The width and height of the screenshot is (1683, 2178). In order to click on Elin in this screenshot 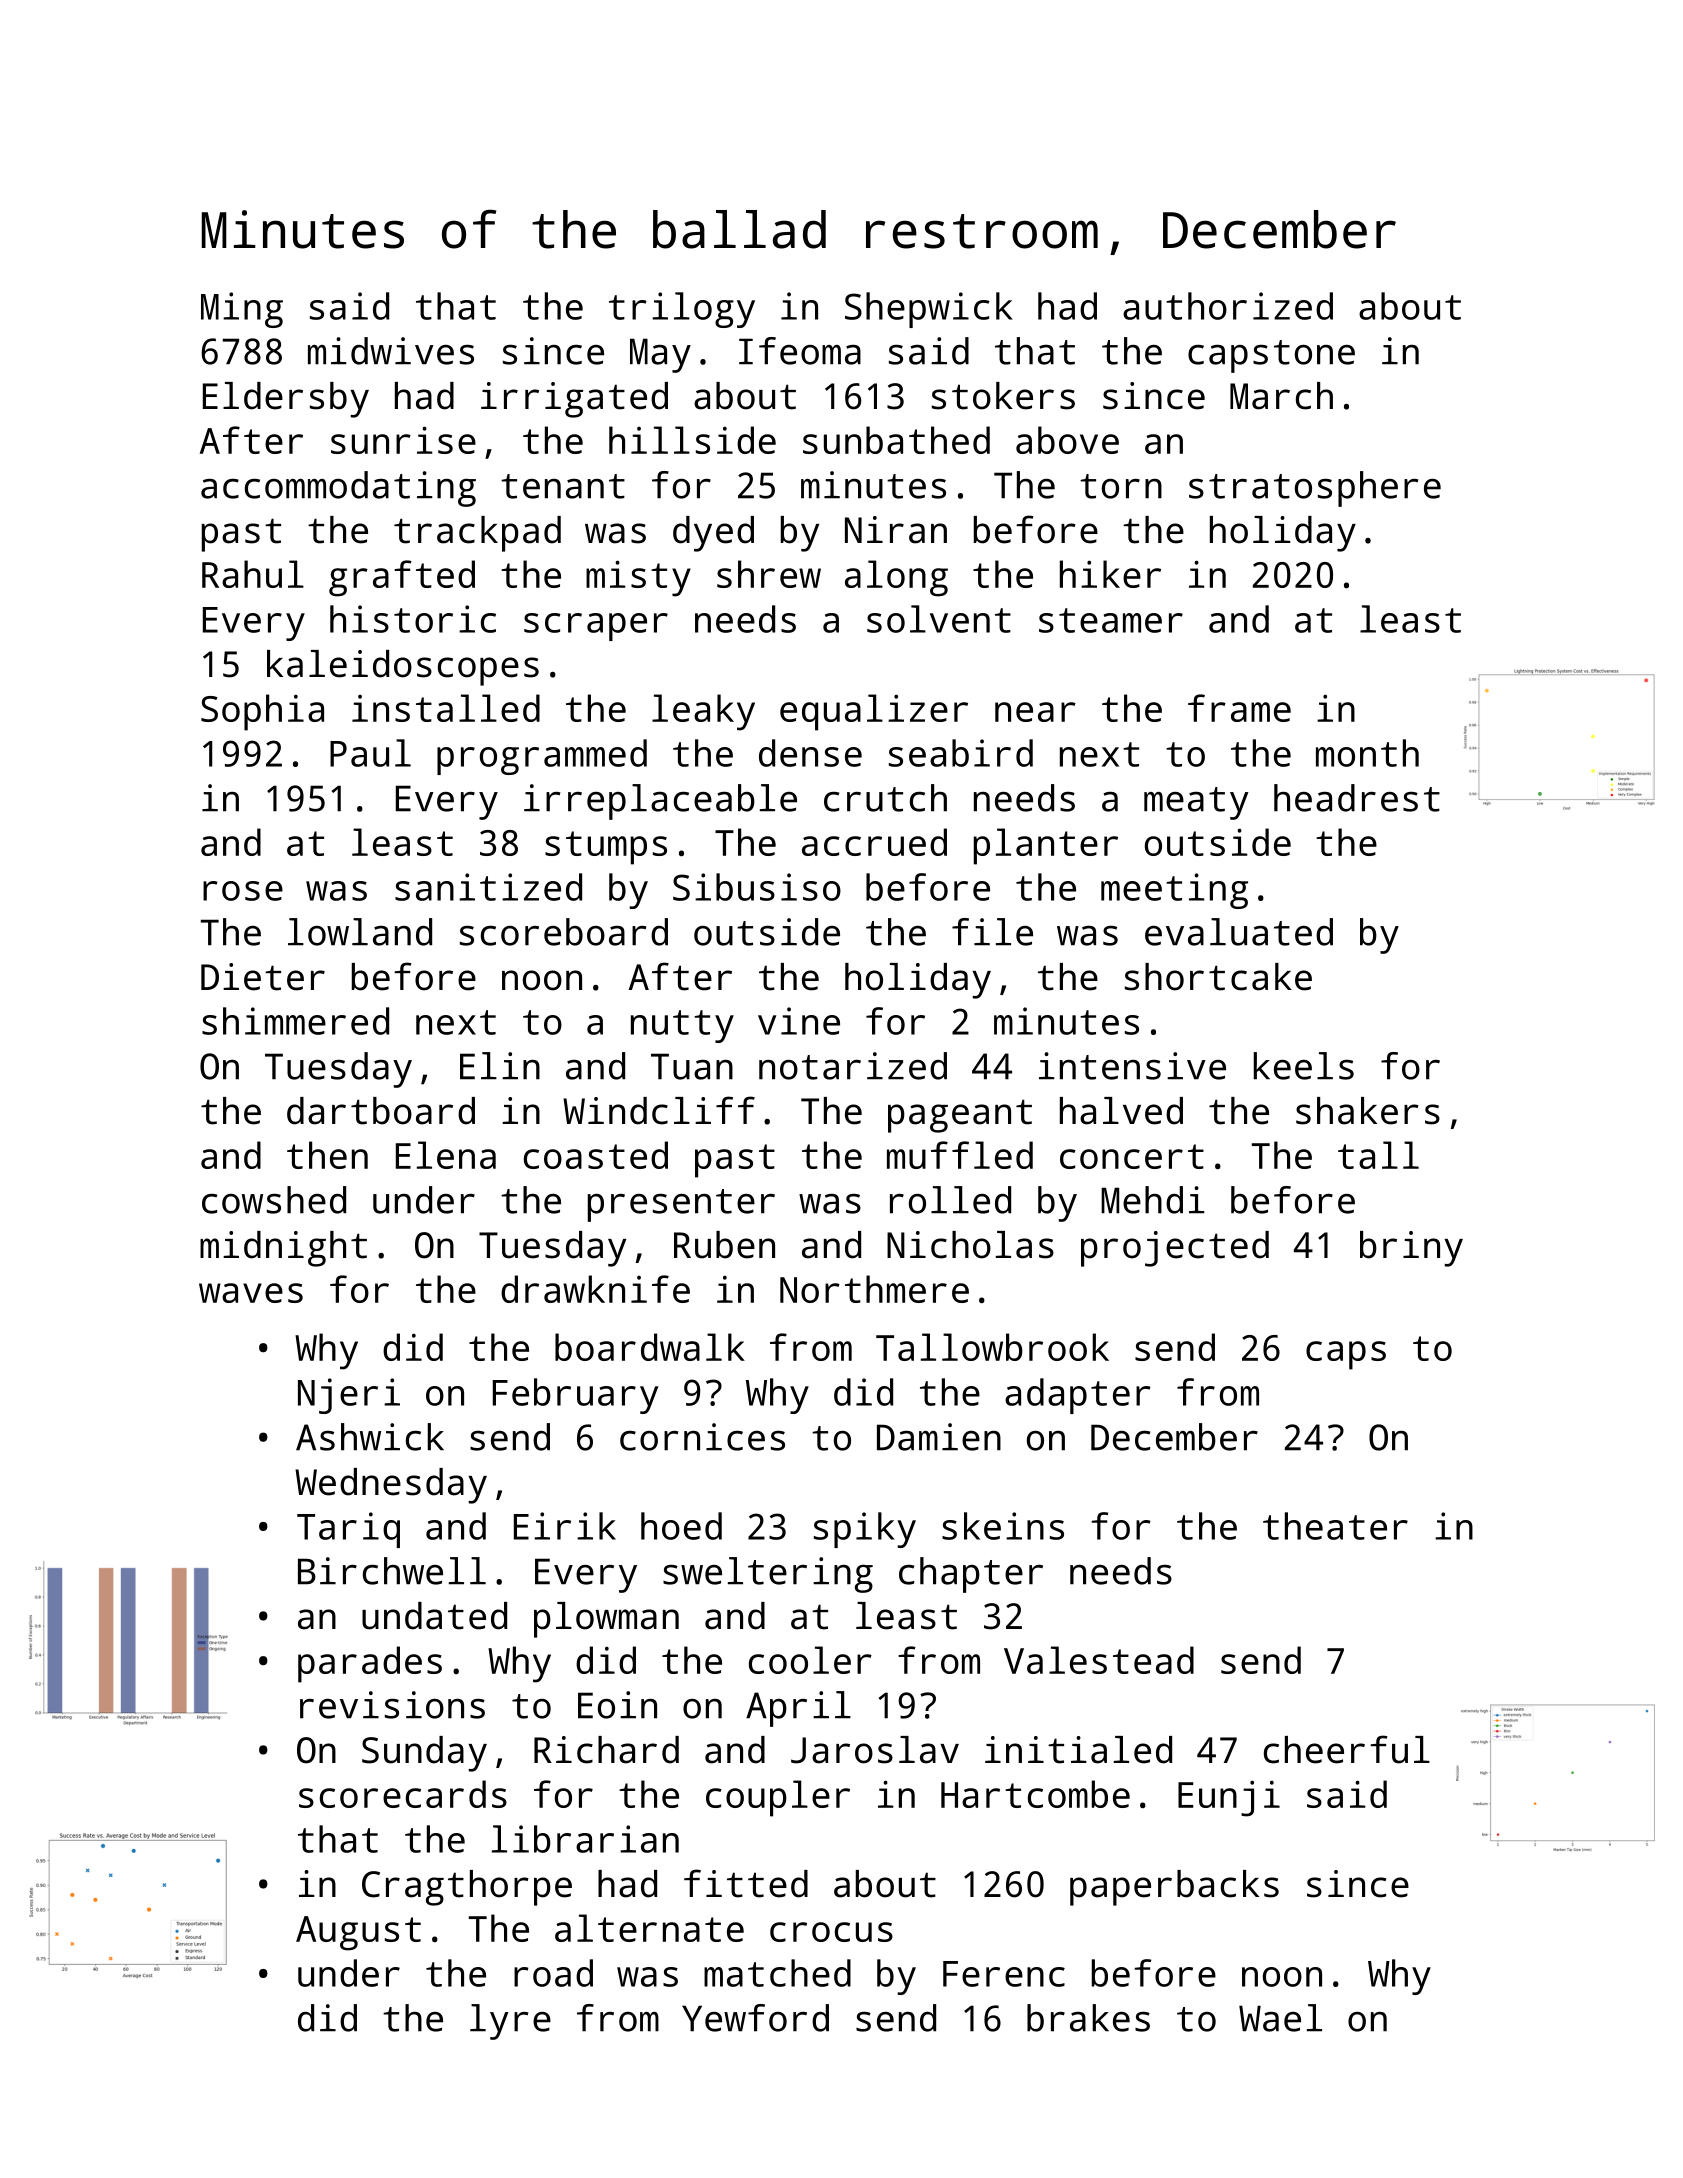, I will do `click(500, 1066)`.
